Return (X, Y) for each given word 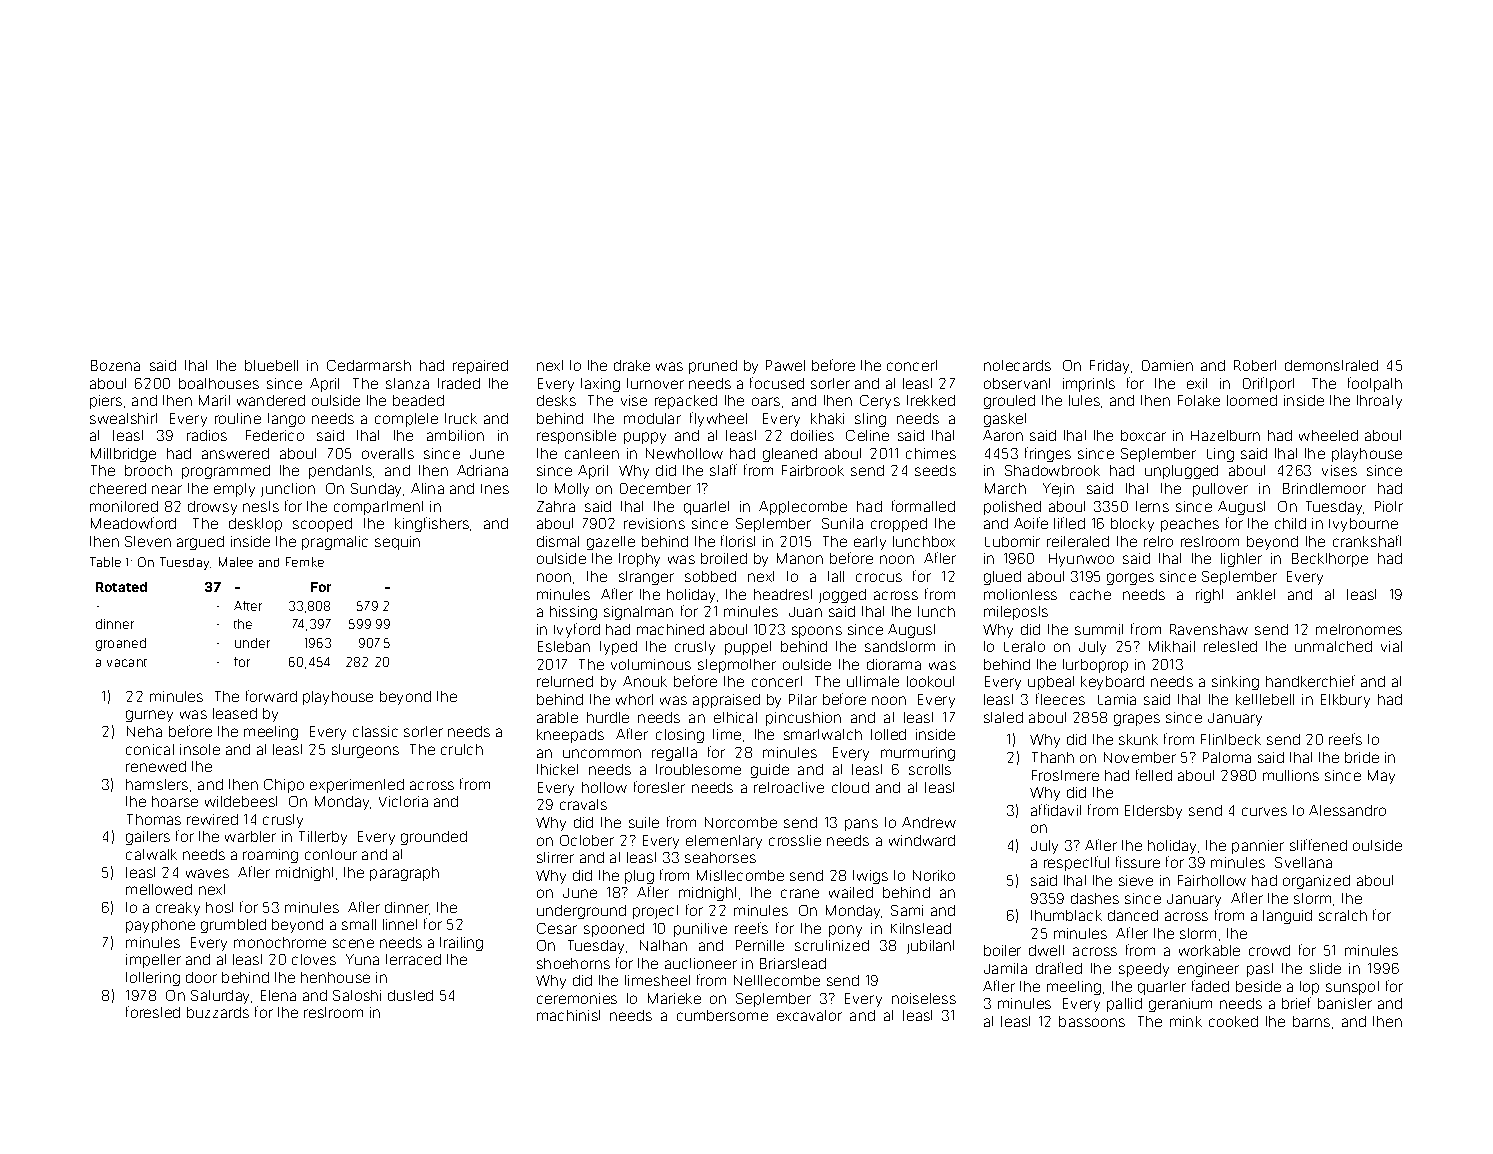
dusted (410, 995)
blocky (1132, 525)
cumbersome (722, 1015)
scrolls (930, 769)
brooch (148, 470)
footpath (1375, 384)
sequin (397, 543)
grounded (434, 838)
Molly (572, 490)
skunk (1138, 739)
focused (777, 383)
